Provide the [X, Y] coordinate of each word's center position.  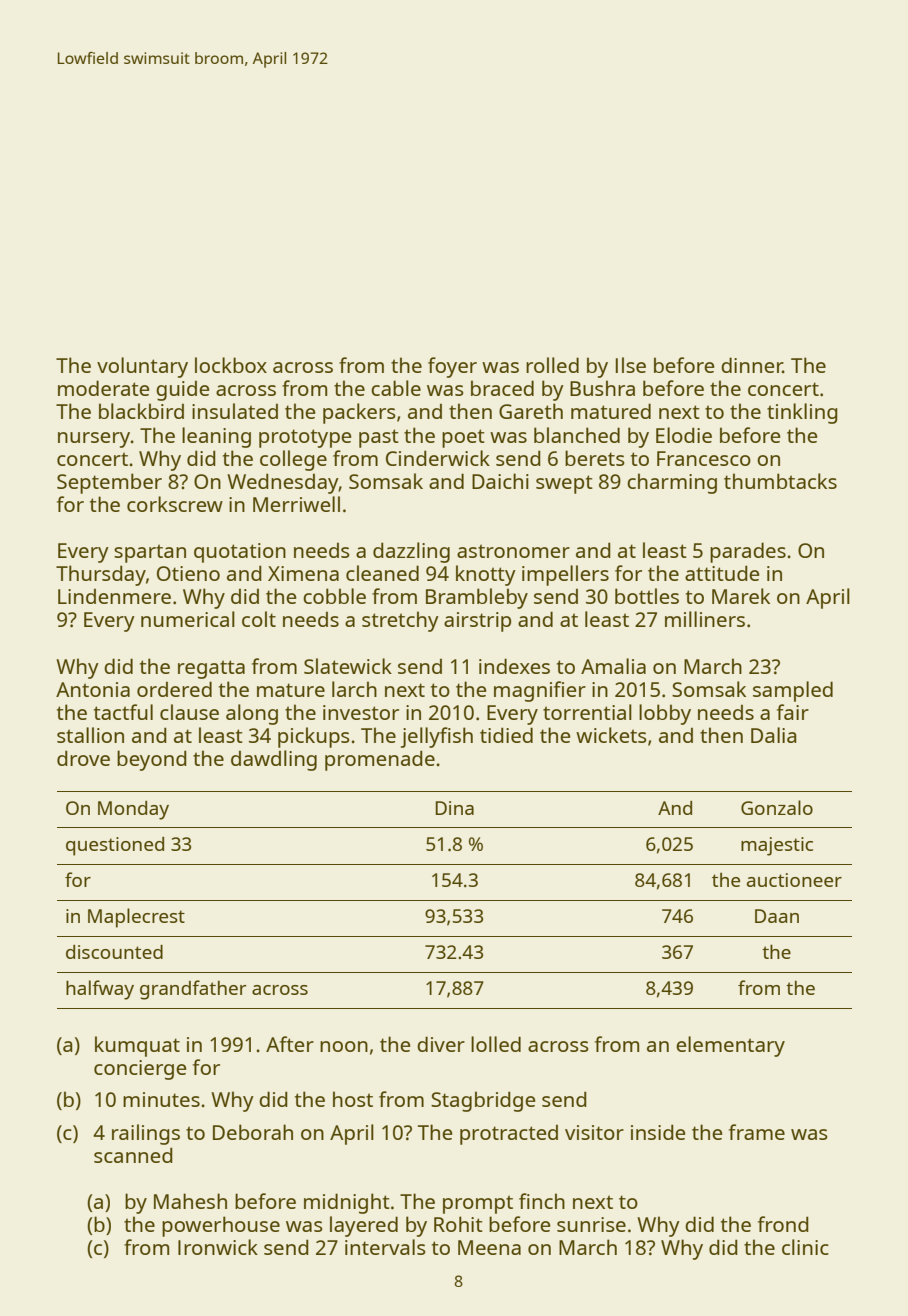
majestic [777, 846]
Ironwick [218, 1247]
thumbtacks [780, 481]
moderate [103, 388]
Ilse [631, 365]
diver [441, 1044]
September [109, 483]
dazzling [411, 552]
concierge [140, 1070]
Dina [454, 808]
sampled [793, 691]
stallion [90, 735]
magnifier [540, 691]
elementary [730, 1046]
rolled [552, 365]
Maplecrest [136, 918]
